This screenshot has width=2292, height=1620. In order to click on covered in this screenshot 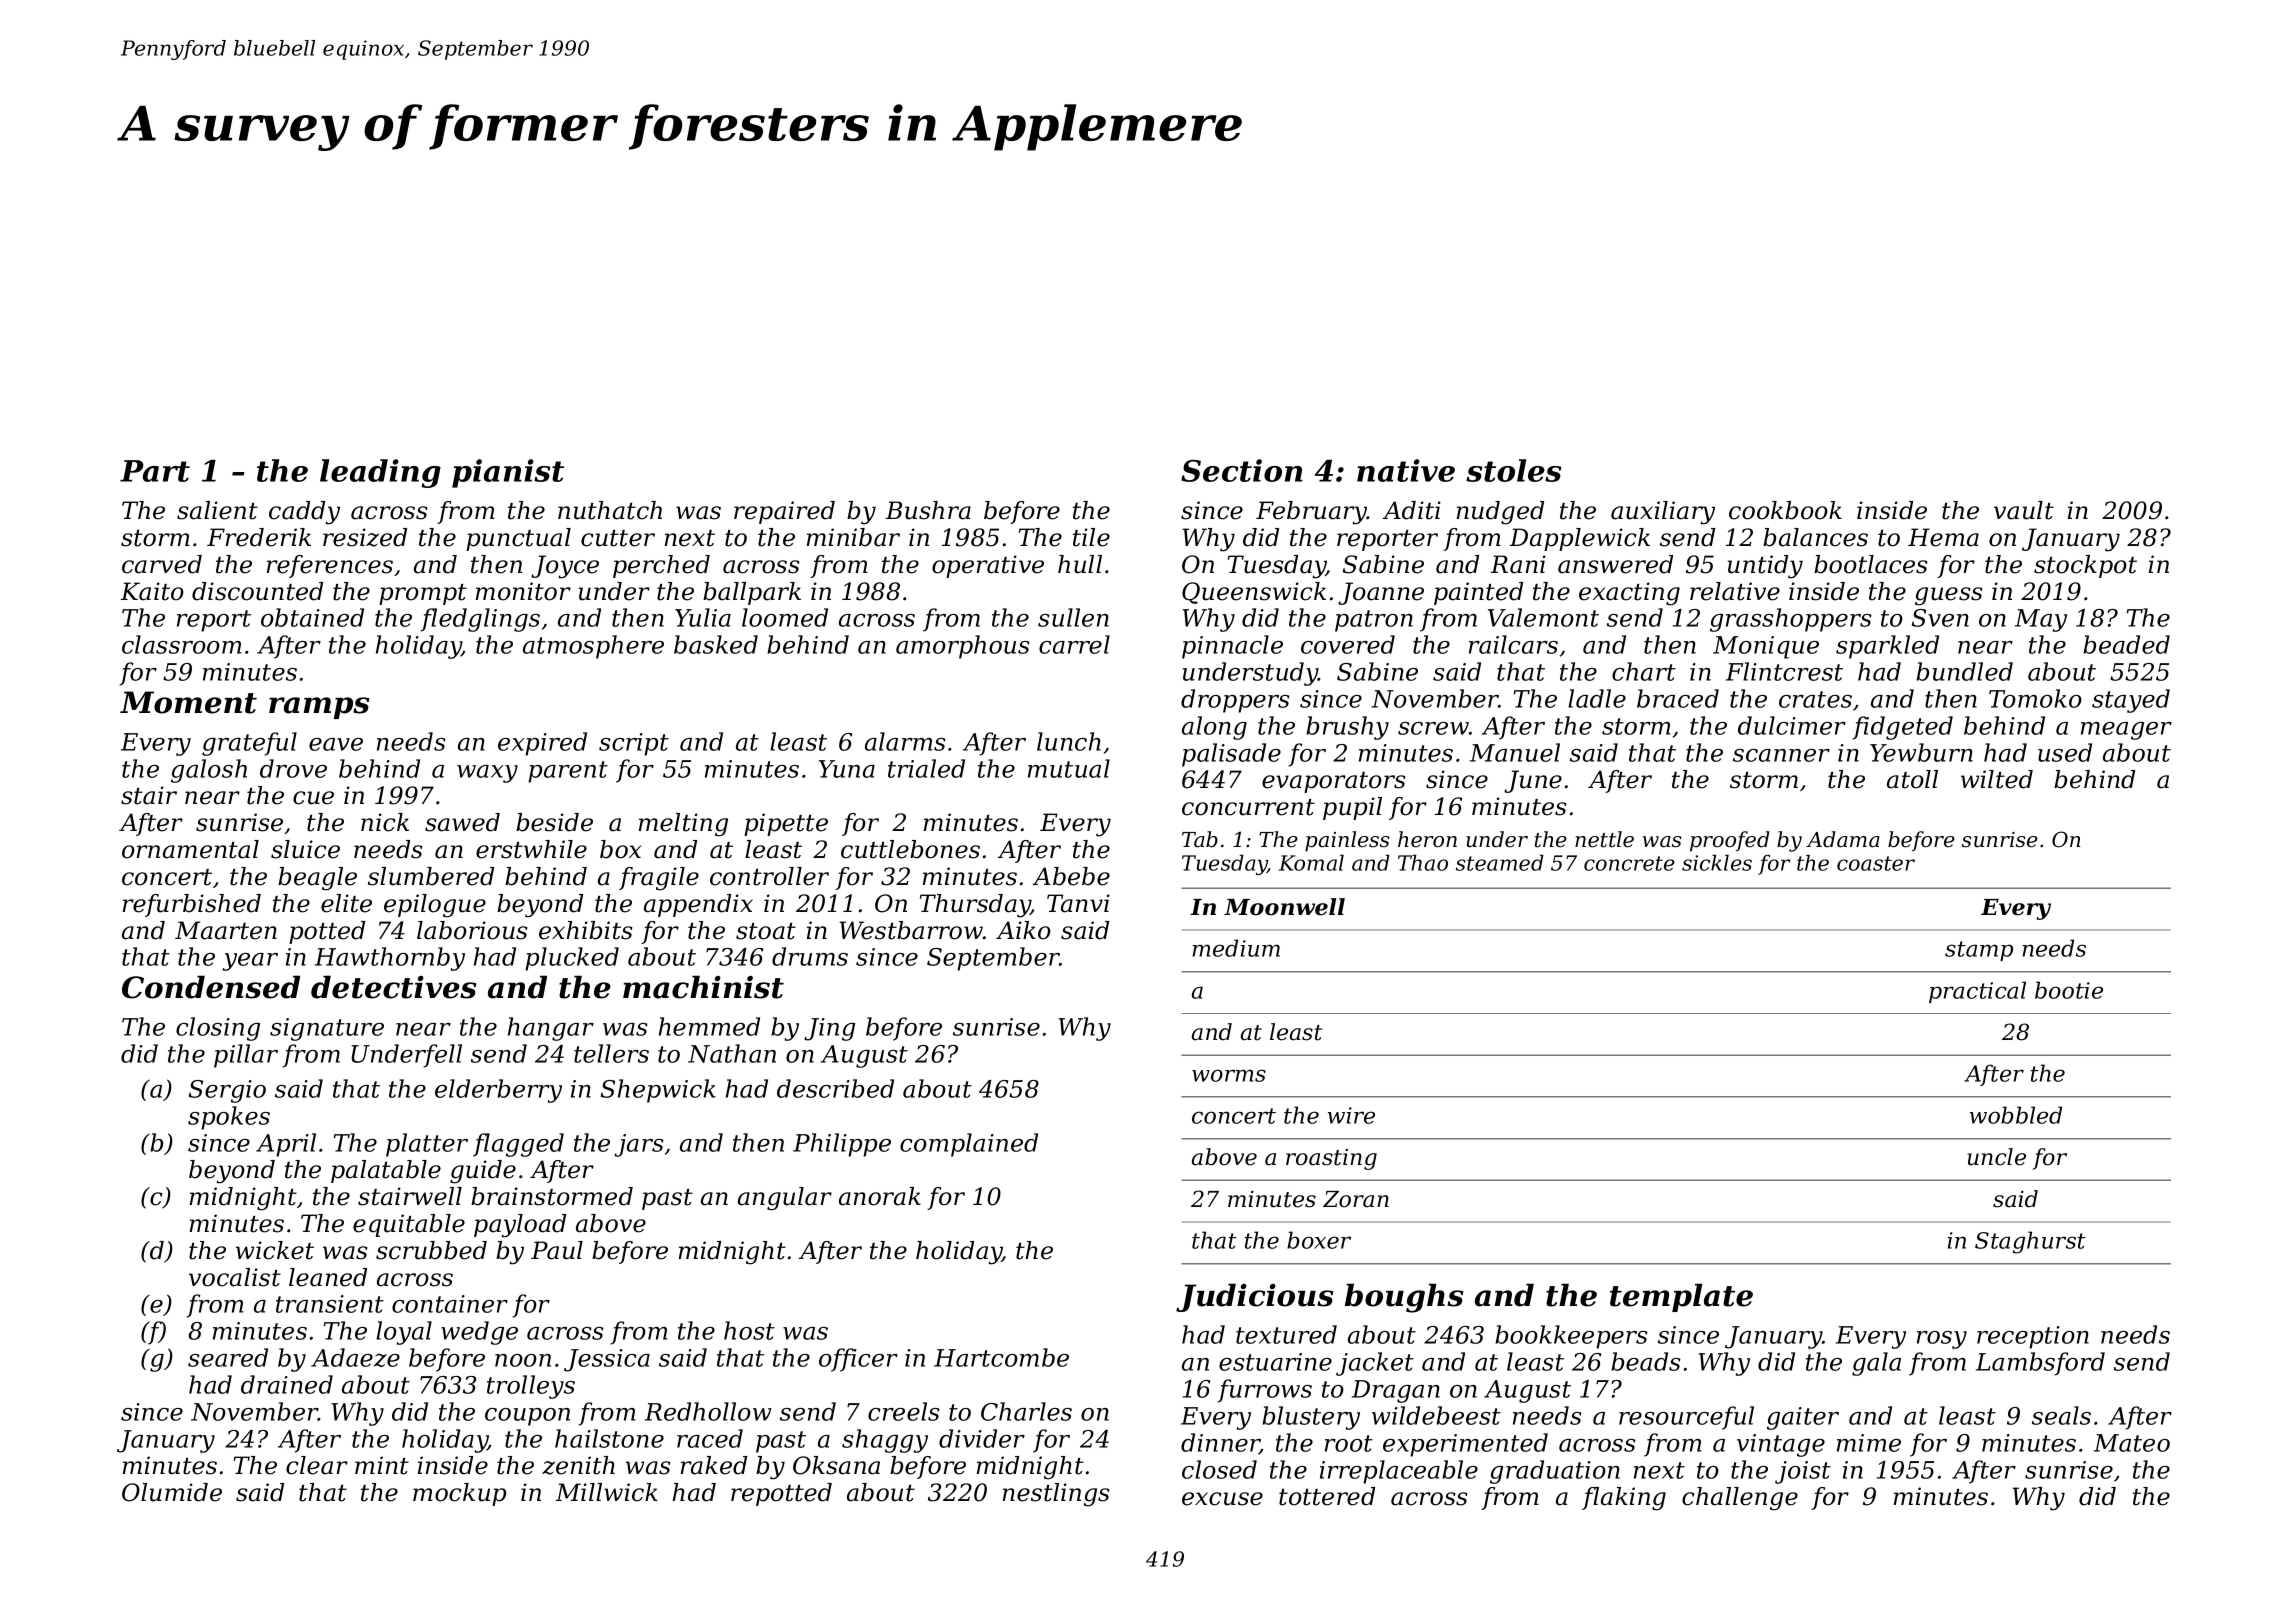, I will do `click(1348, 644)`.
